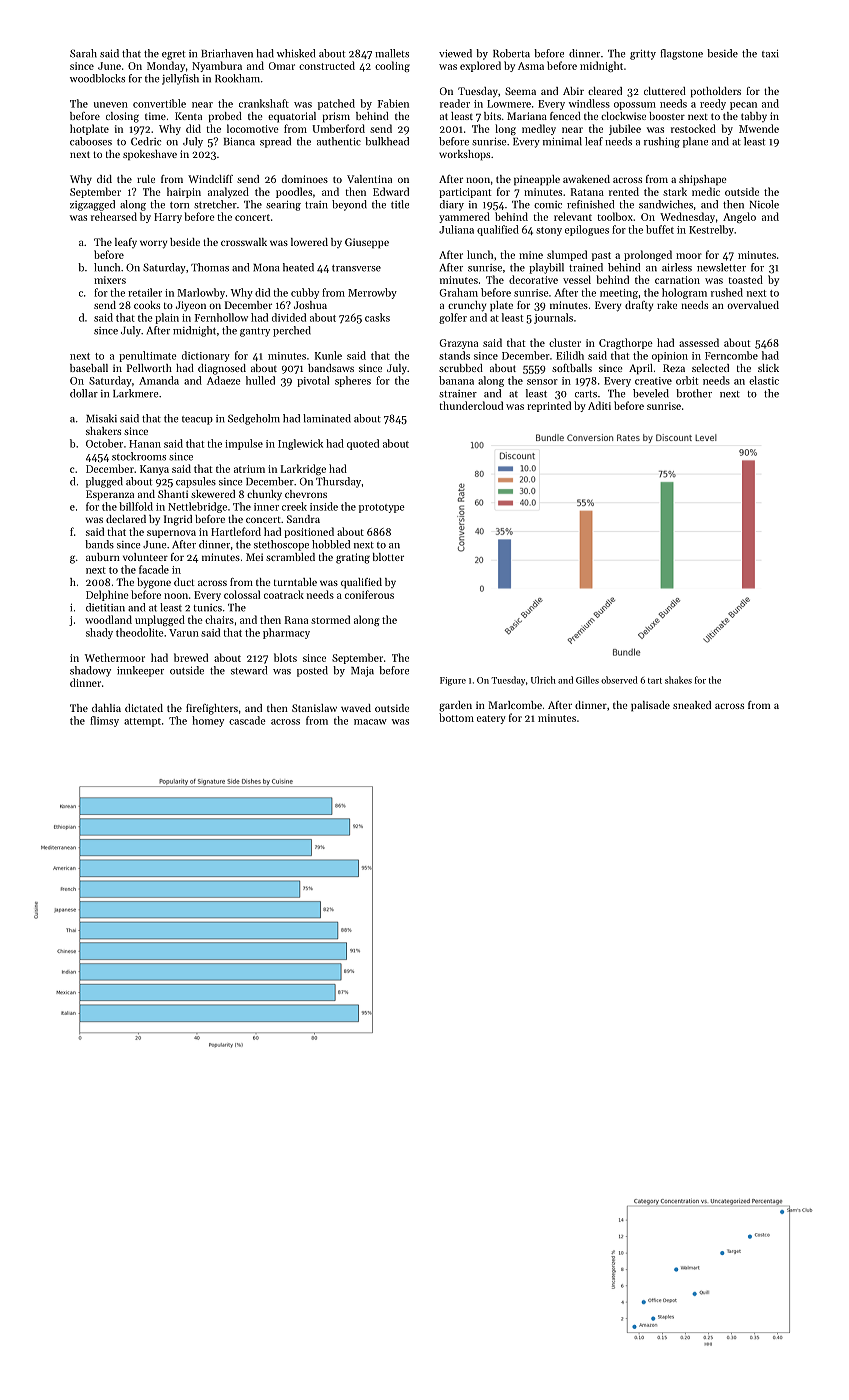 This screenshot has width=849, height=1400. I want to click on Angelo, so click(739, 217).
